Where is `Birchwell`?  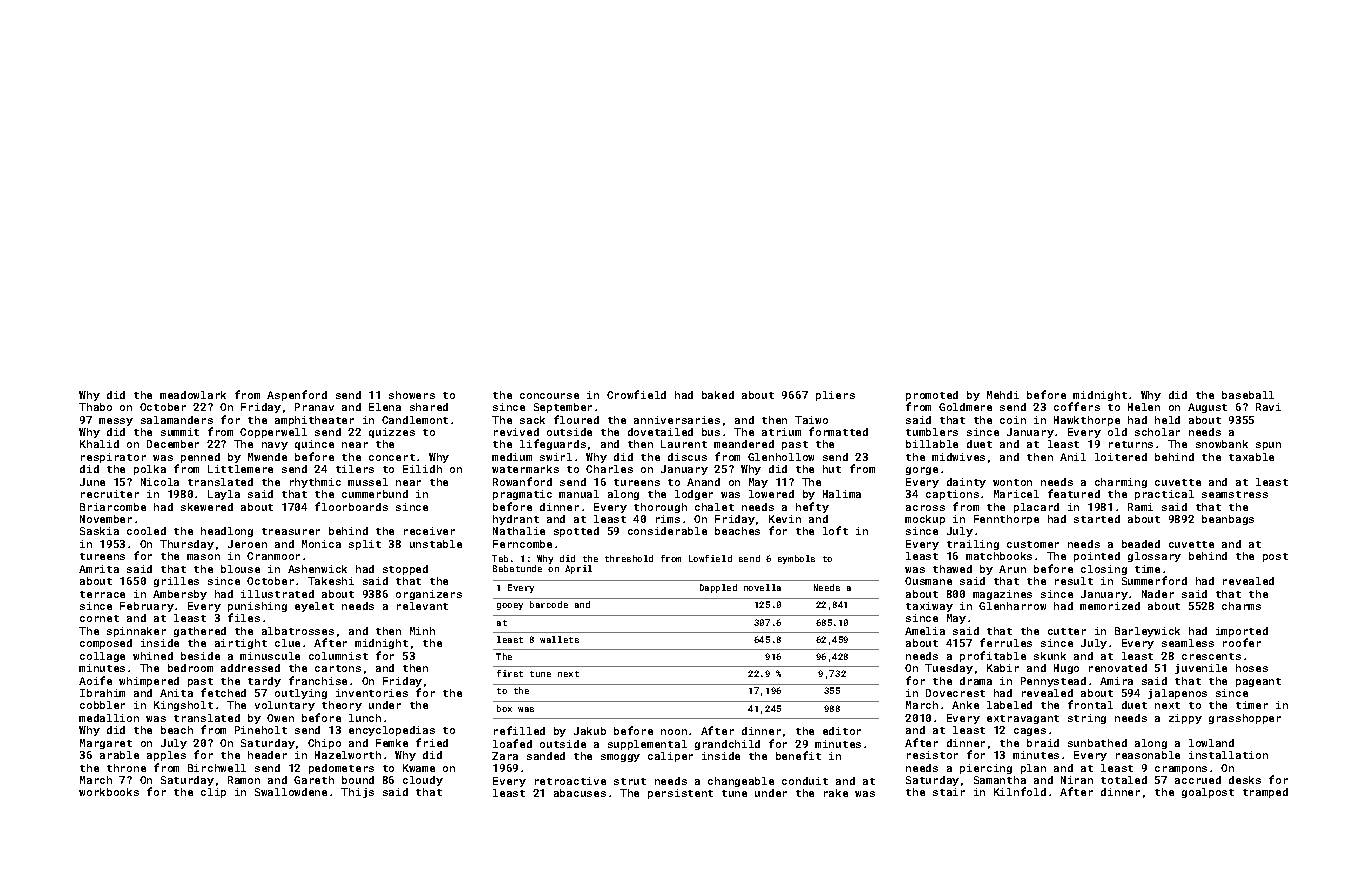 Birchwell is located at coordinates (217, 768).
